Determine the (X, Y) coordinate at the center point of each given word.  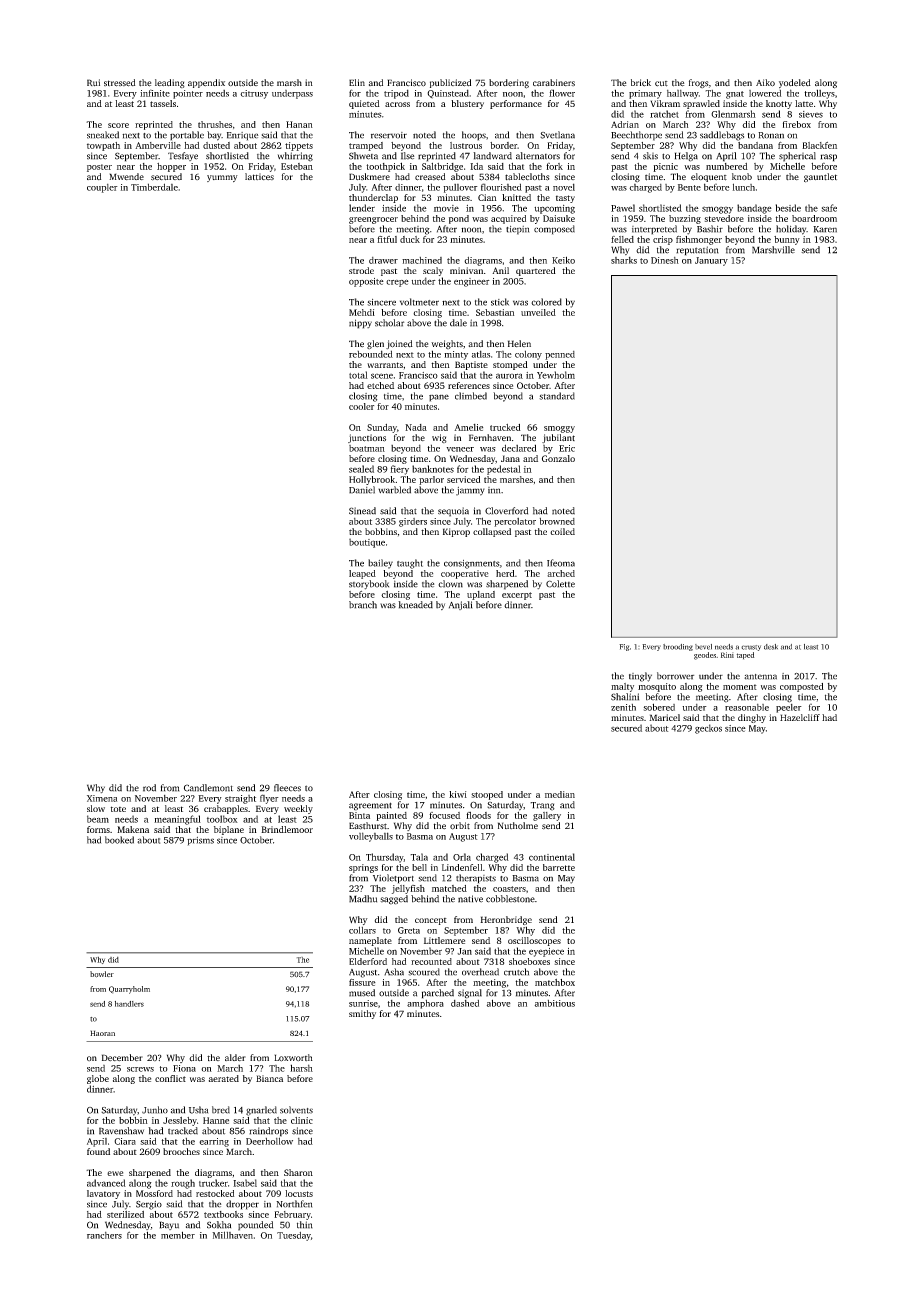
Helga (686, 157)
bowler (102, 974)
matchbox (555, 982)
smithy (362, 1014)
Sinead (362, 511)
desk (771, 647)
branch (363, 605)
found (98, 1151)
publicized (450, 83)
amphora (425, 1004)
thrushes (215, 124)
